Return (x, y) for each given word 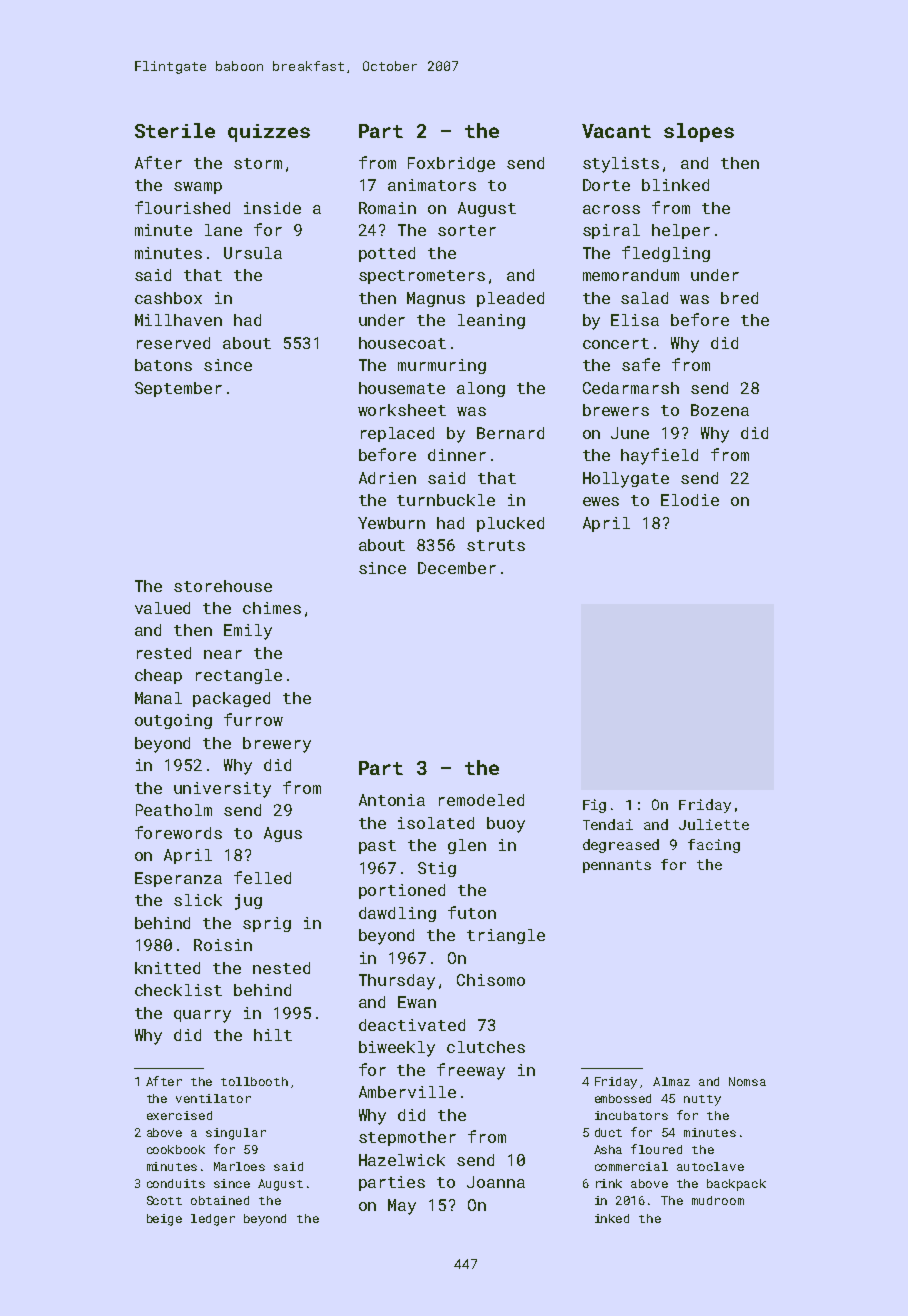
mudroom (718, 1200)
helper (681, 231)
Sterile (175, 130)
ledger (213, 1220)
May (402, 1207)
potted (387, 254)
